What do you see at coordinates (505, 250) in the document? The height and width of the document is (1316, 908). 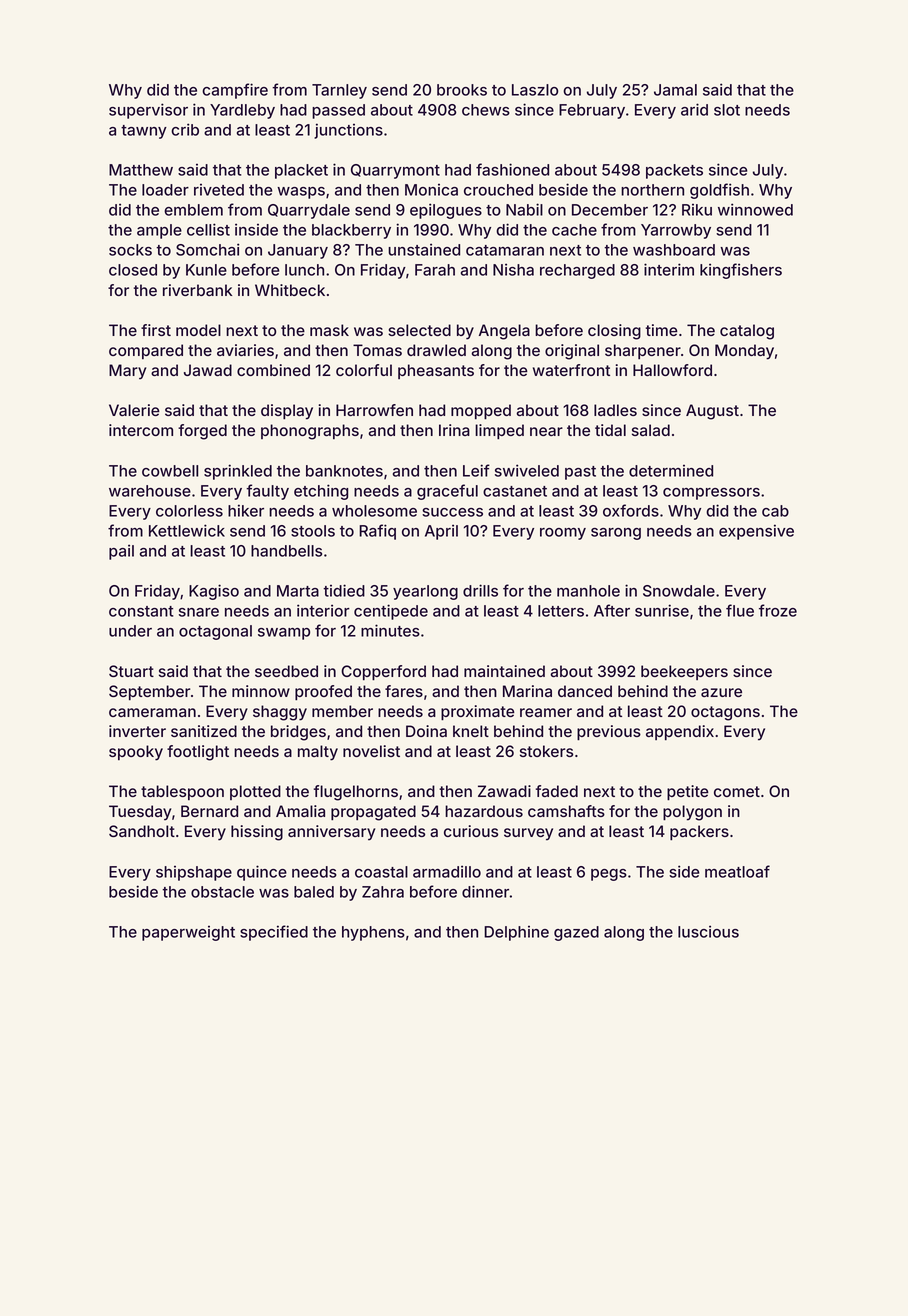 I see `catamaran` at bounding box center [505, 250].
